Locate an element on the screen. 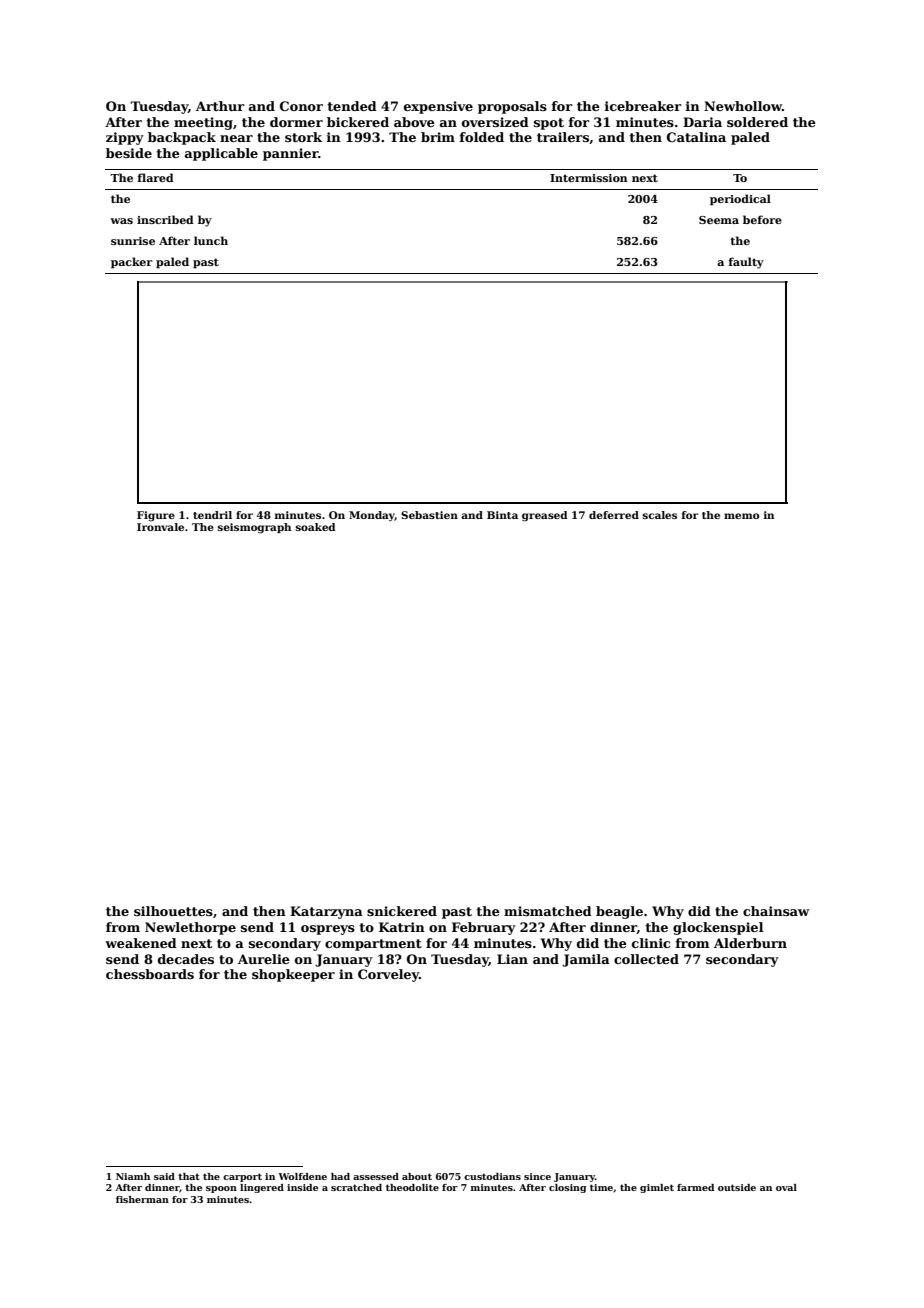 This screenshot has width=924, height=1308. Ironvale is located at coordinates (160, 527).
